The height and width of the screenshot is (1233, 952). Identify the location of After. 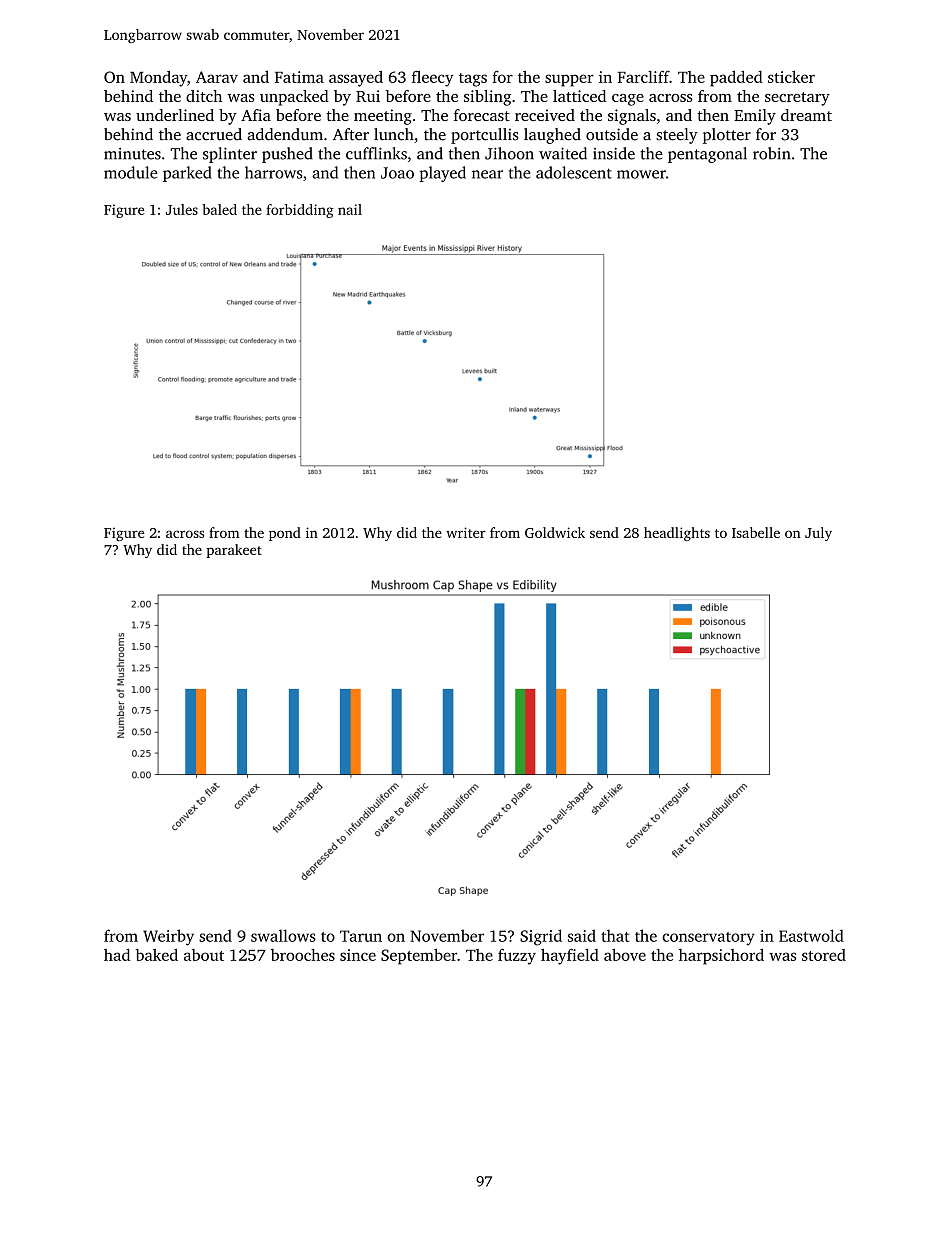
(351, 134).
